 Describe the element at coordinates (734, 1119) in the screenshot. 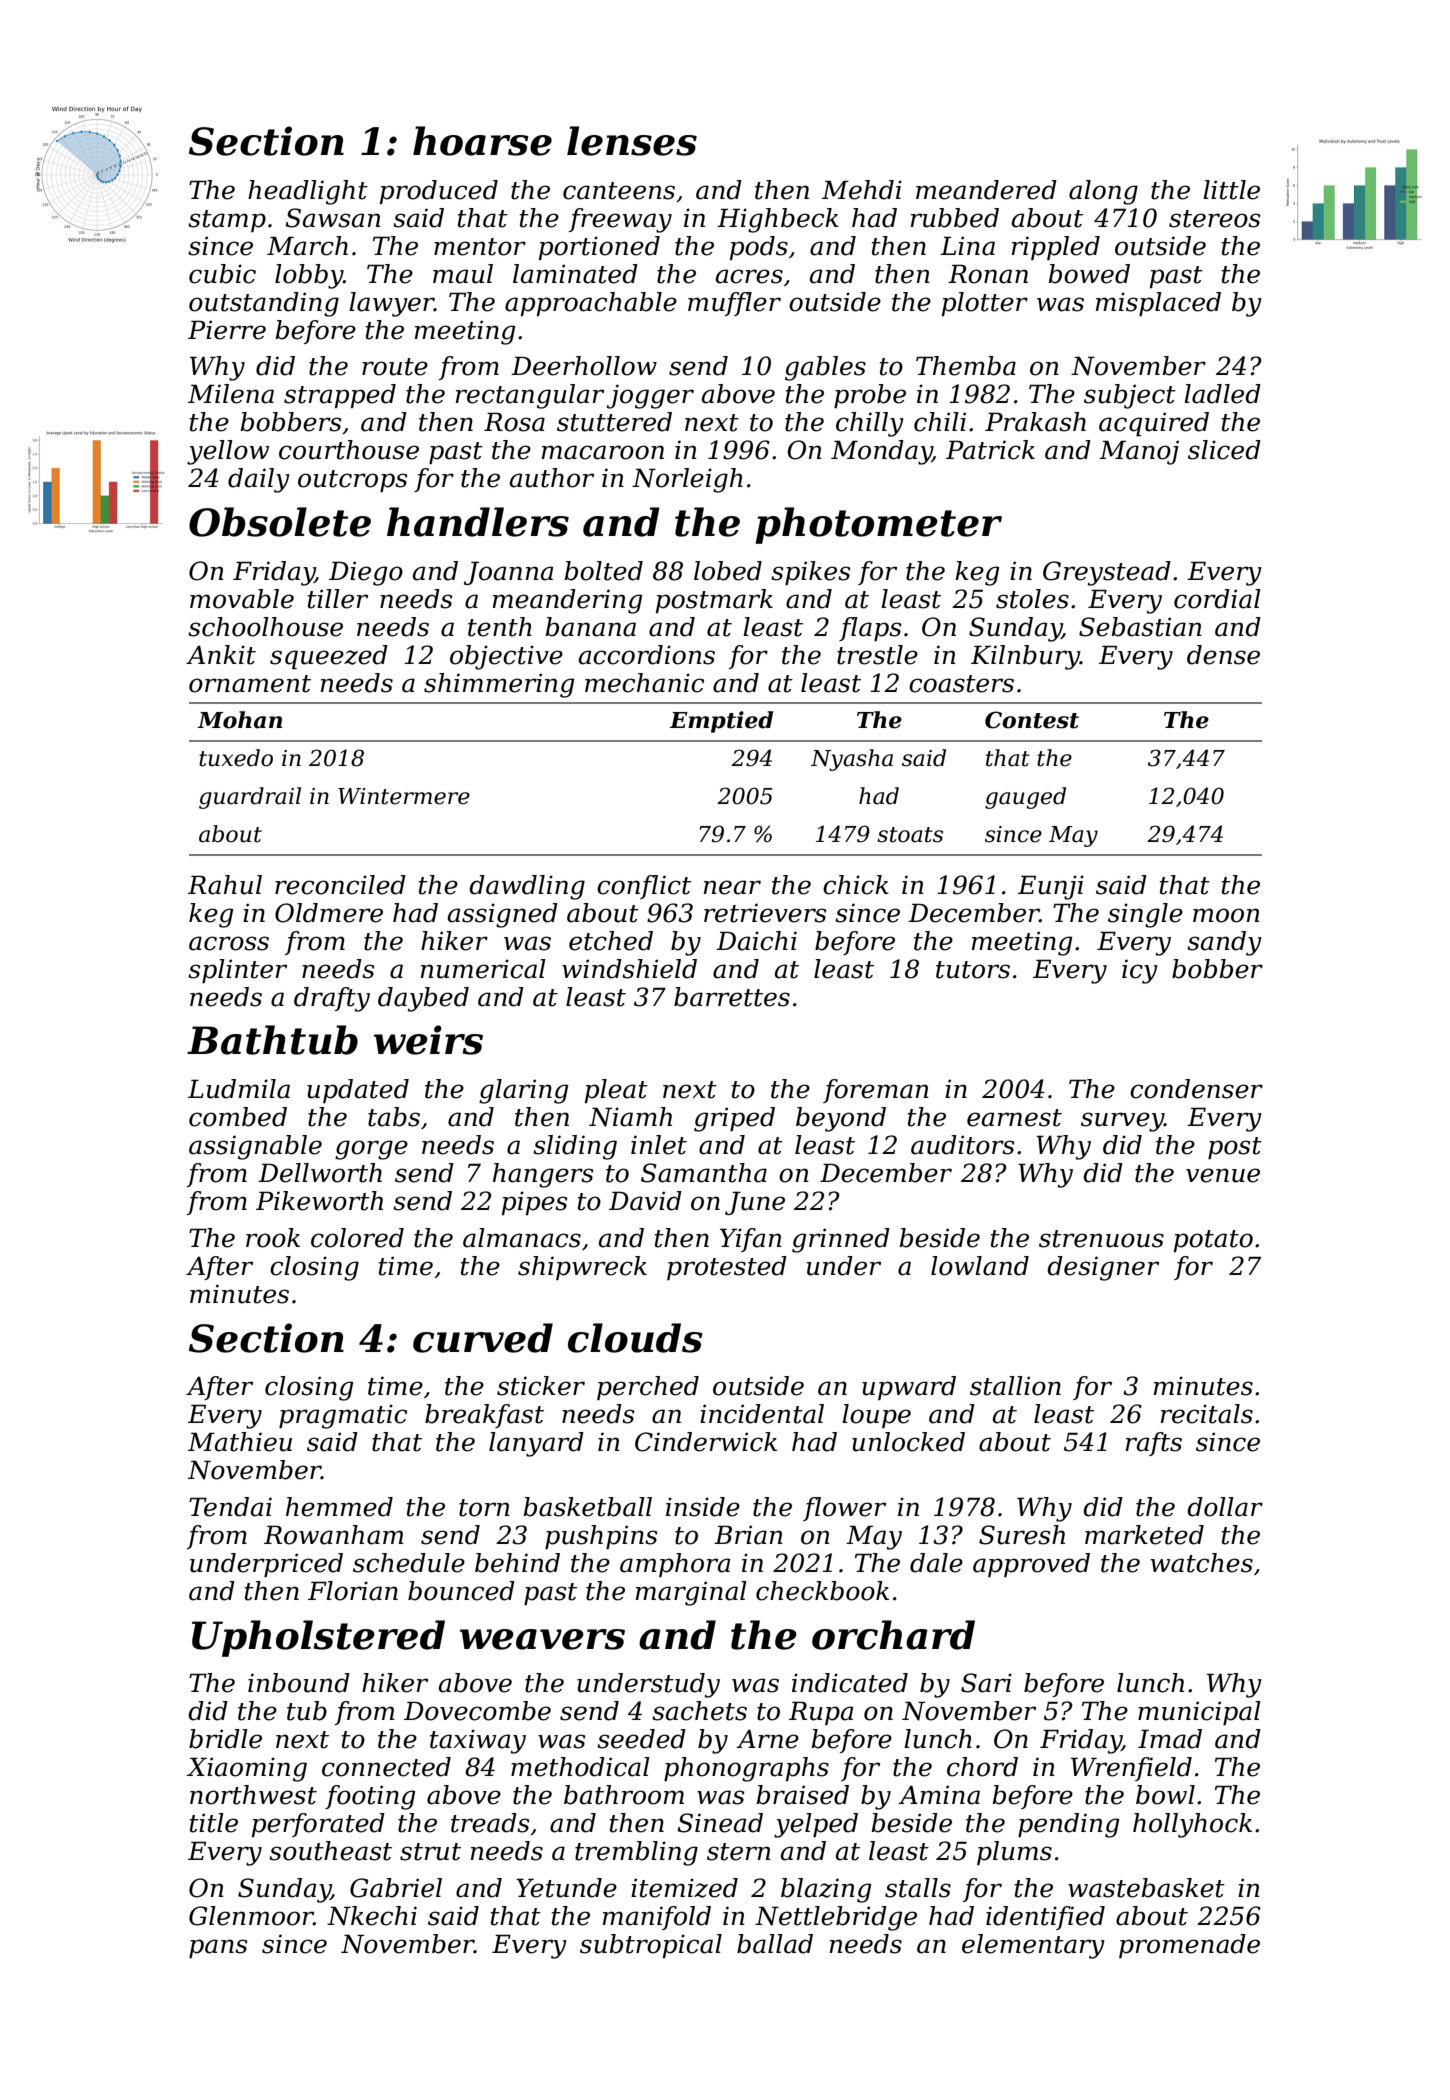

I see `griped` at that location.
